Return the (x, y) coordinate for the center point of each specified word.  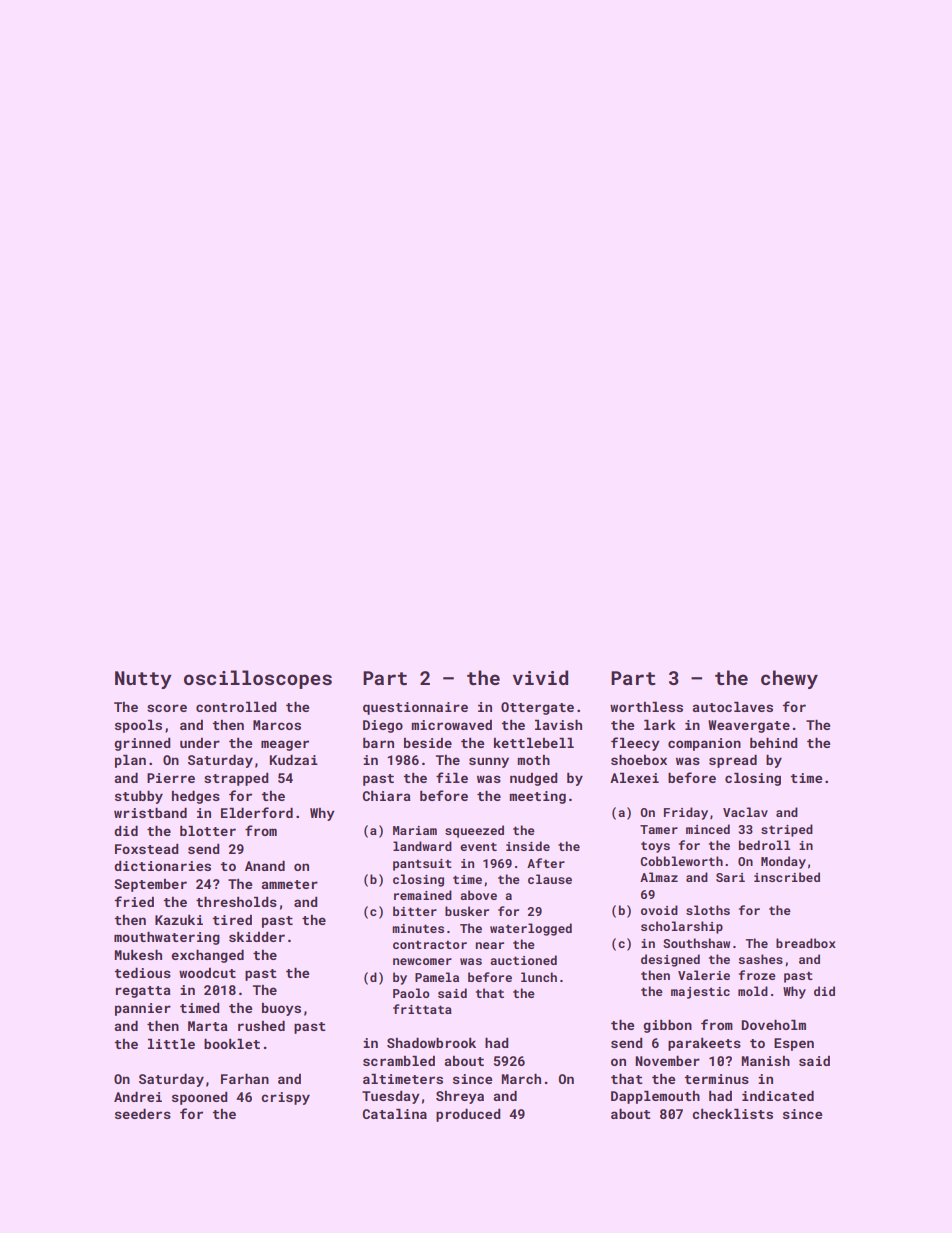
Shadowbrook (431, 1043)
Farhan (245, 1079)
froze (757, 975)
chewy (789, 679)
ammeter (289, 884)
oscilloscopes (258, 679)
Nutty (143, 680)
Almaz (659, 877)
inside (528, 846)
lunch (539, 977)
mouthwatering (167, 938)
